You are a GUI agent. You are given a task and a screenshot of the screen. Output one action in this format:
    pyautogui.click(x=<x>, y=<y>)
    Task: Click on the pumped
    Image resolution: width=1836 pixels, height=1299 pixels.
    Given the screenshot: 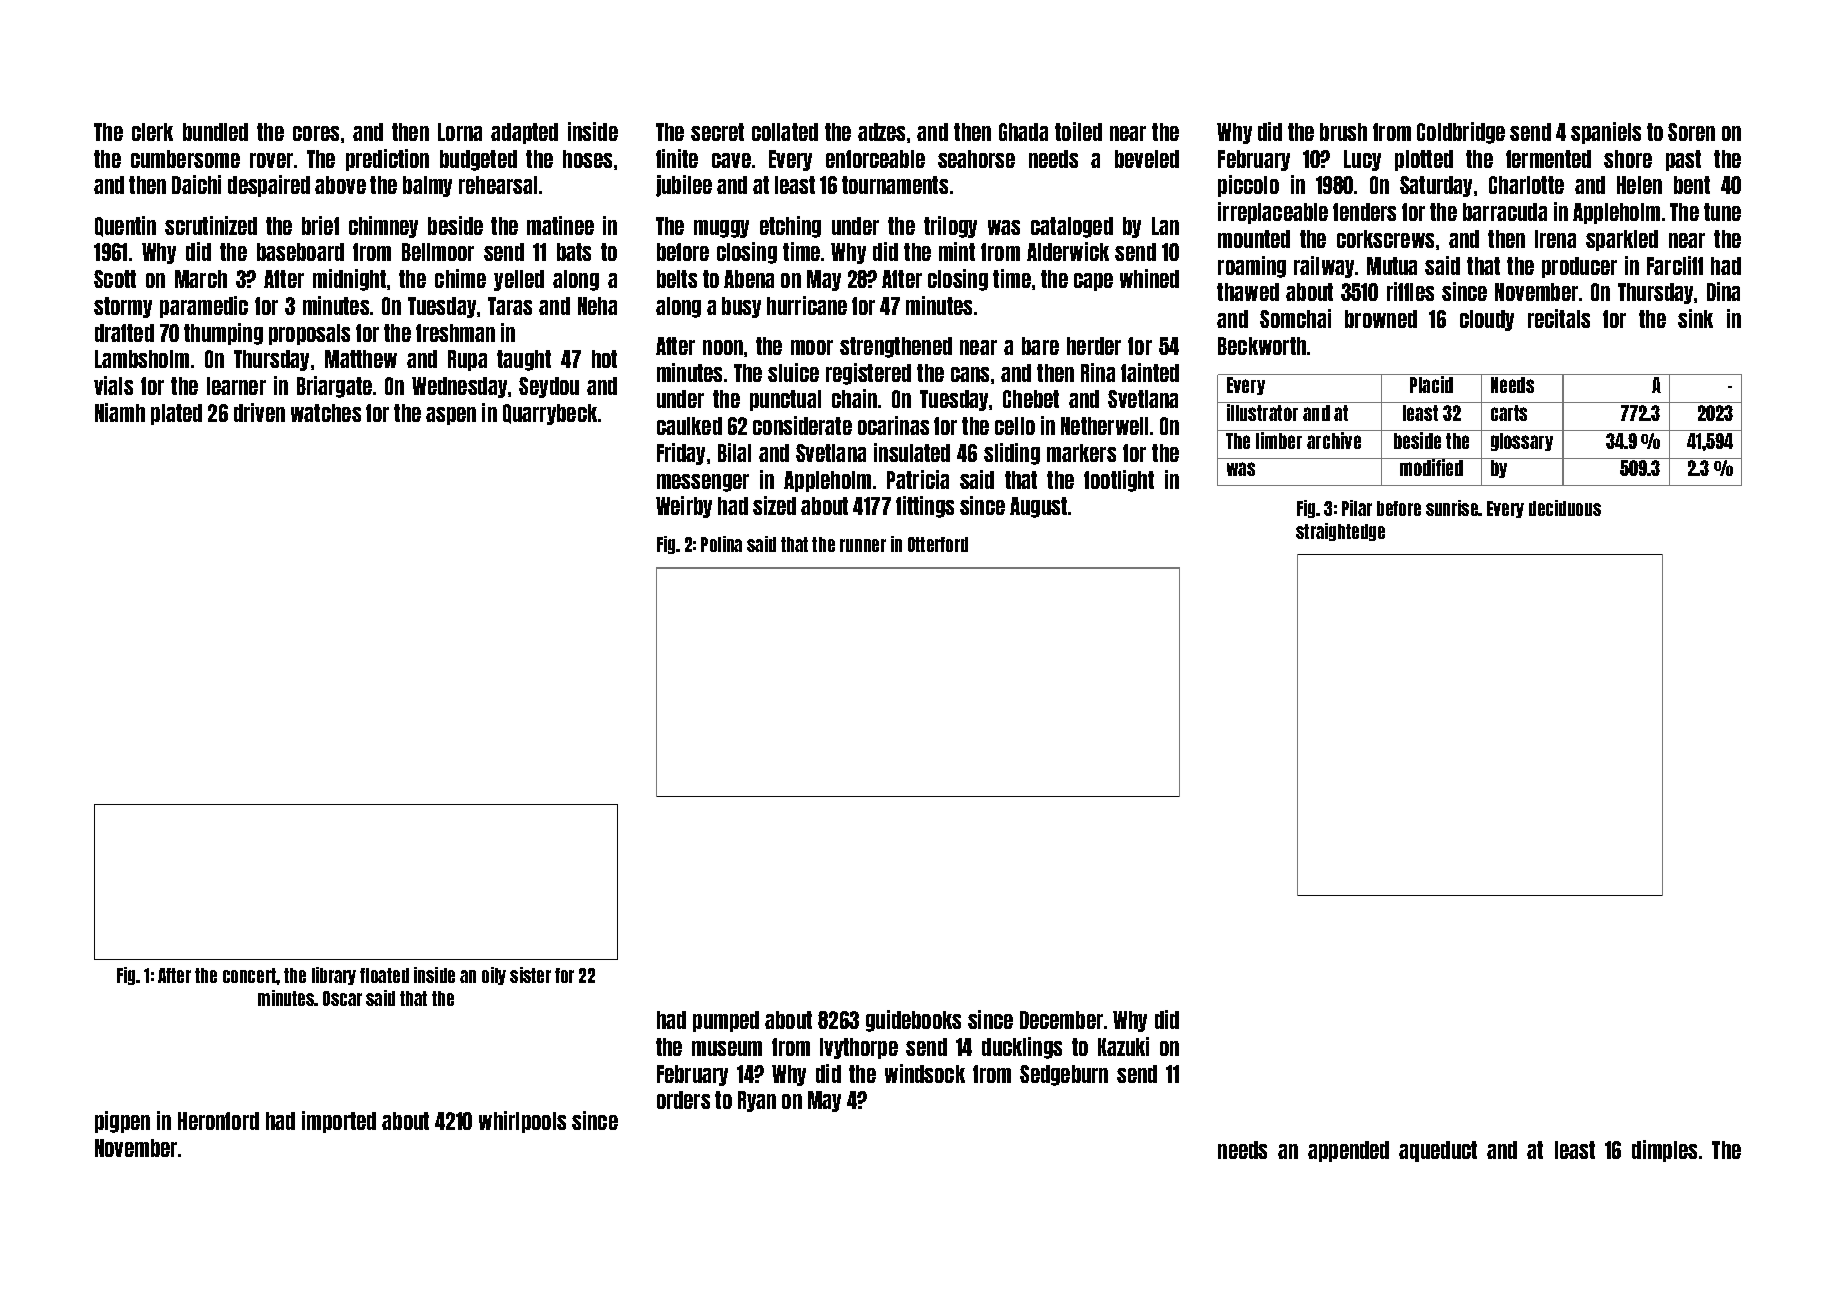 What is the action you would take?
    pyautogui.click(x=726, y=1021)
